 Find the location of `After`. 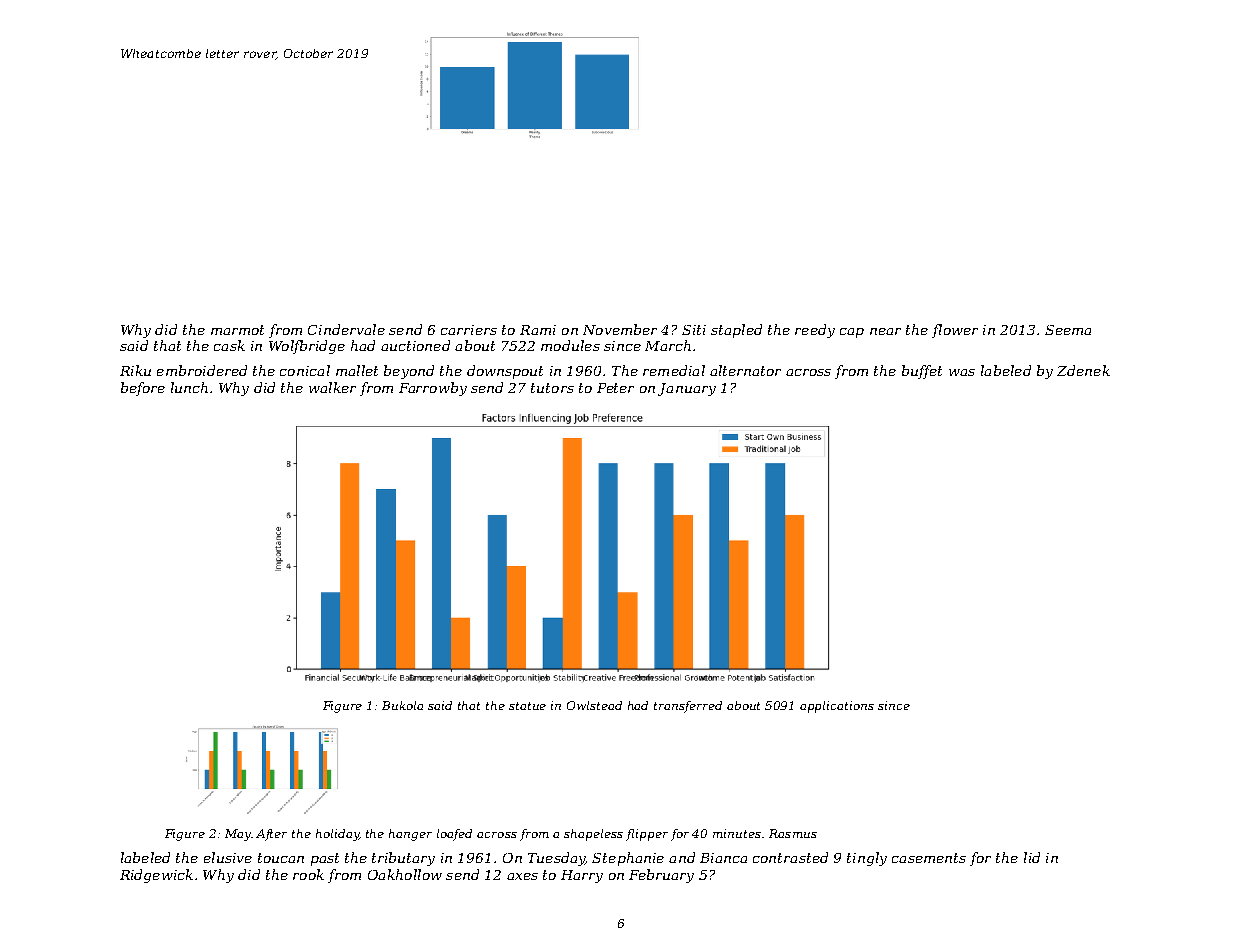

After is located at coordinates (271, 835).
